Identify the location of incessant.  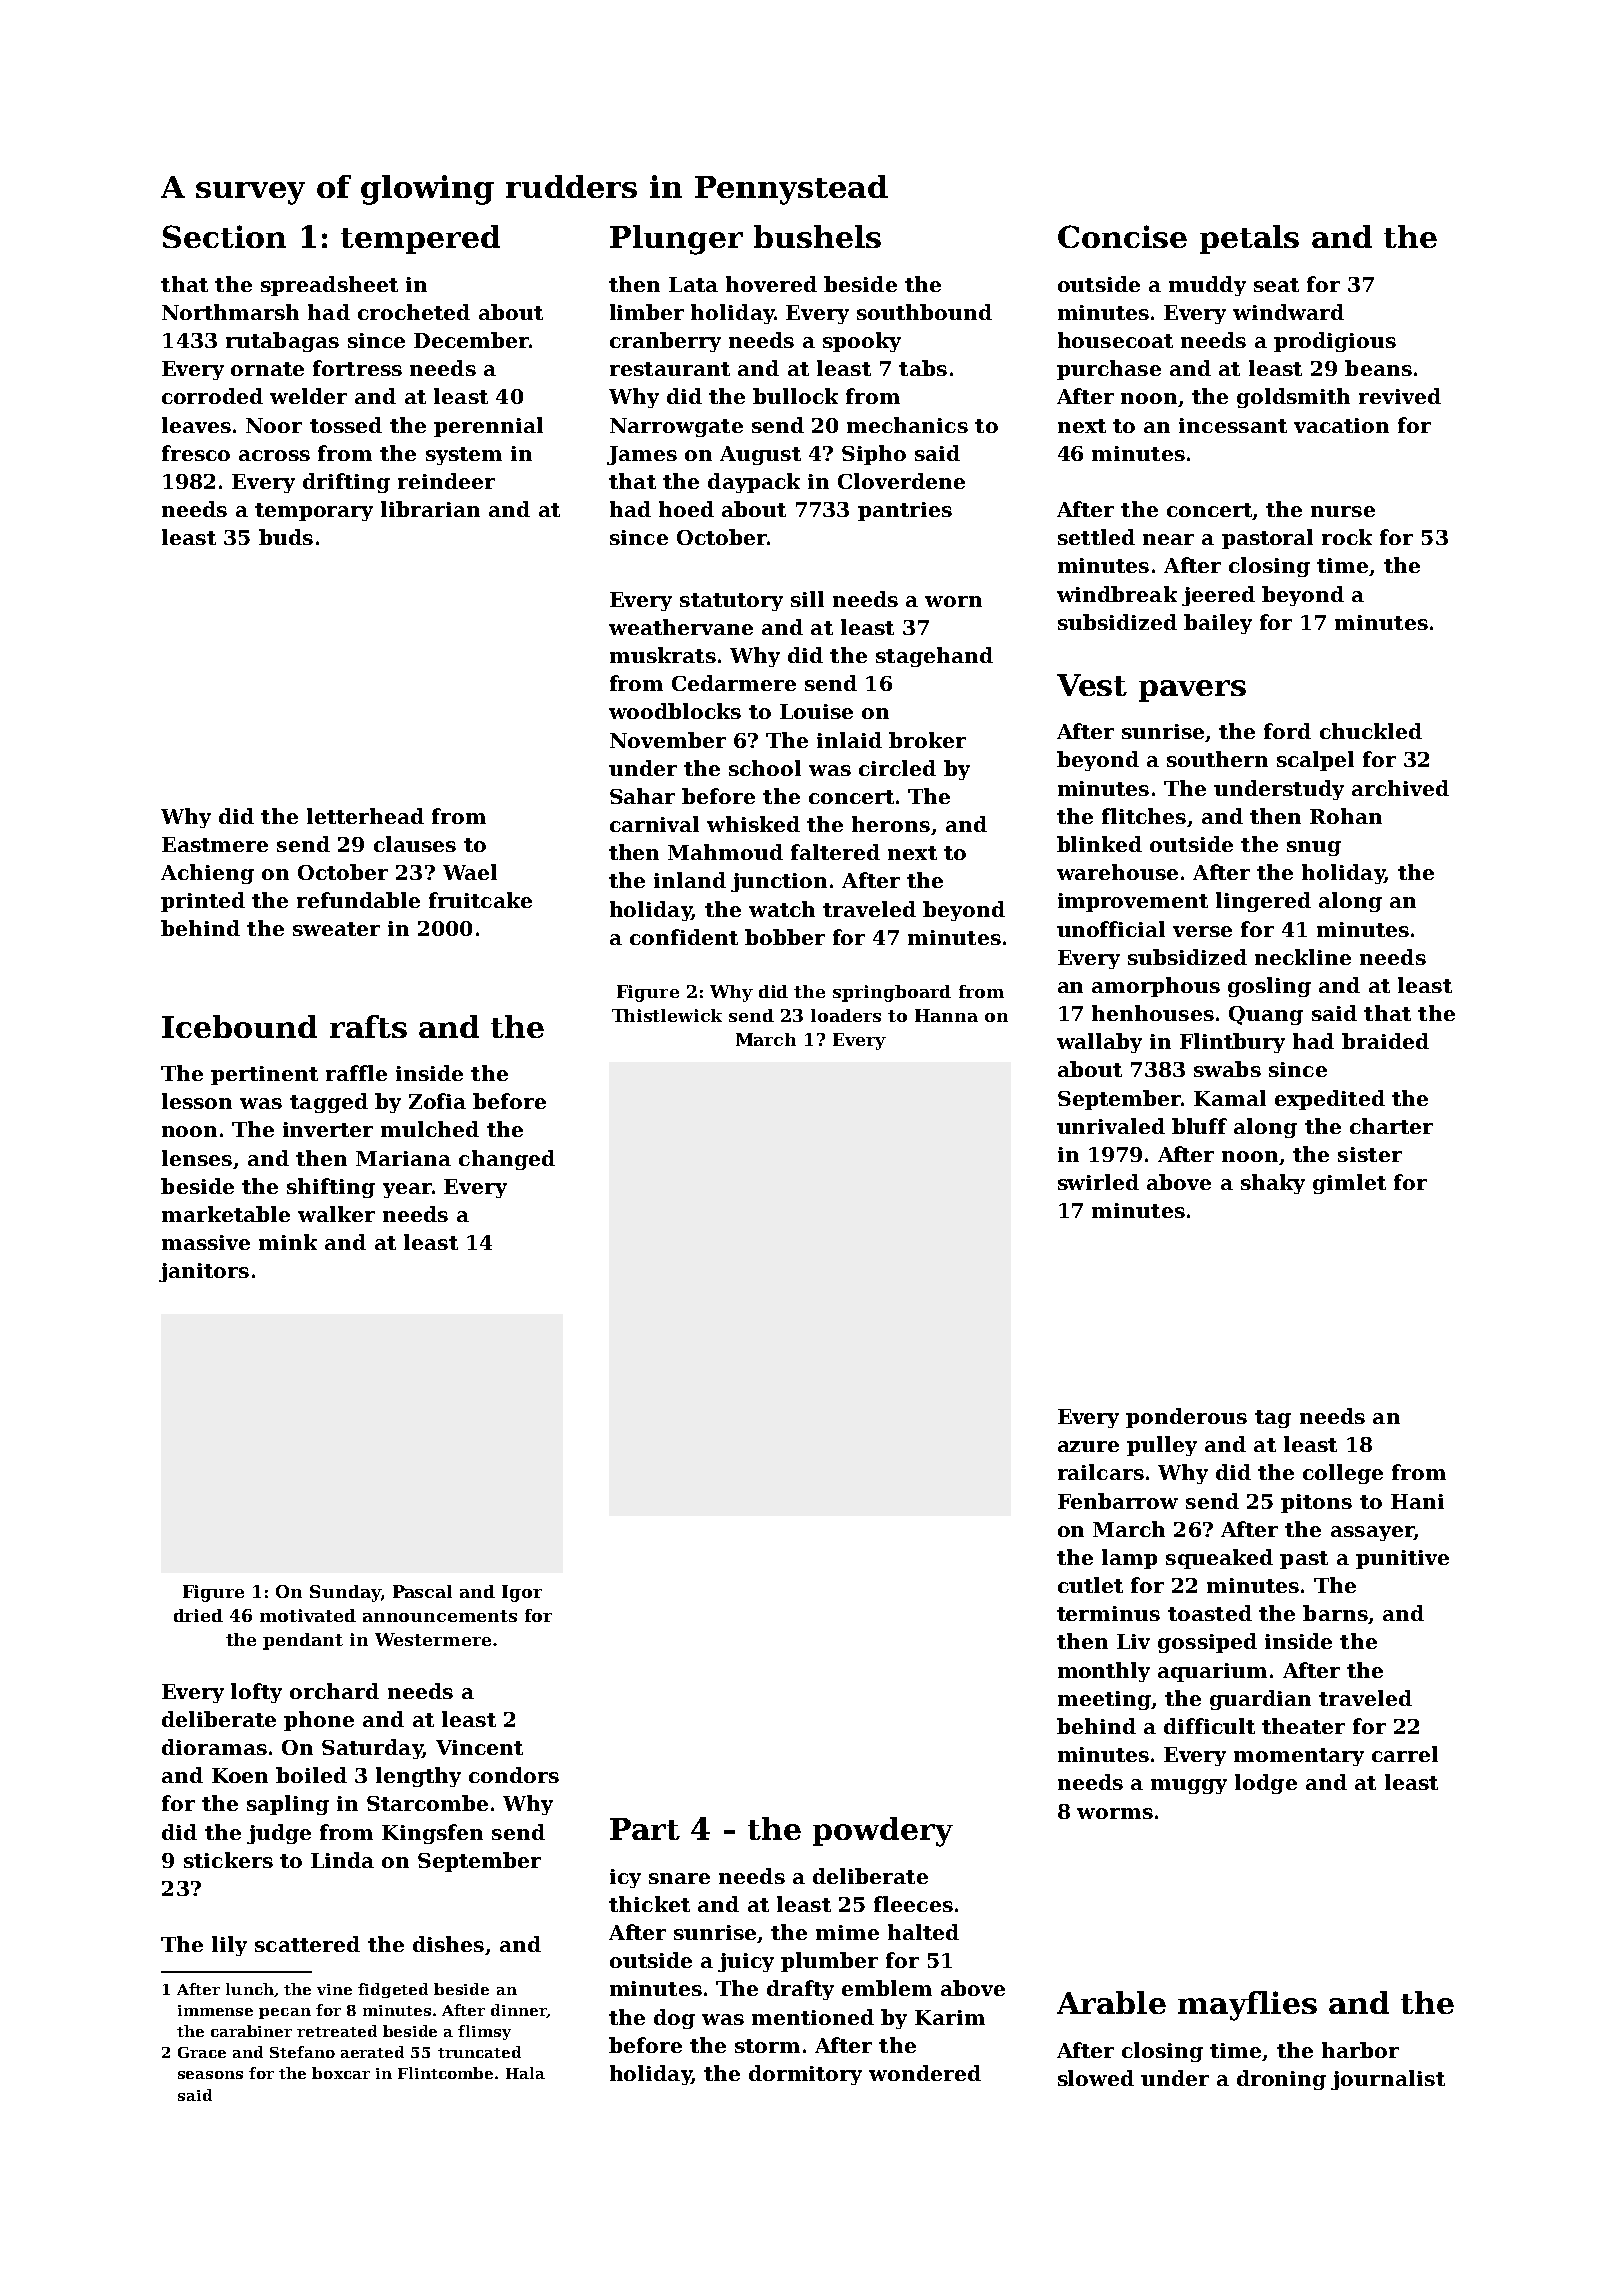
(1233, 425).
